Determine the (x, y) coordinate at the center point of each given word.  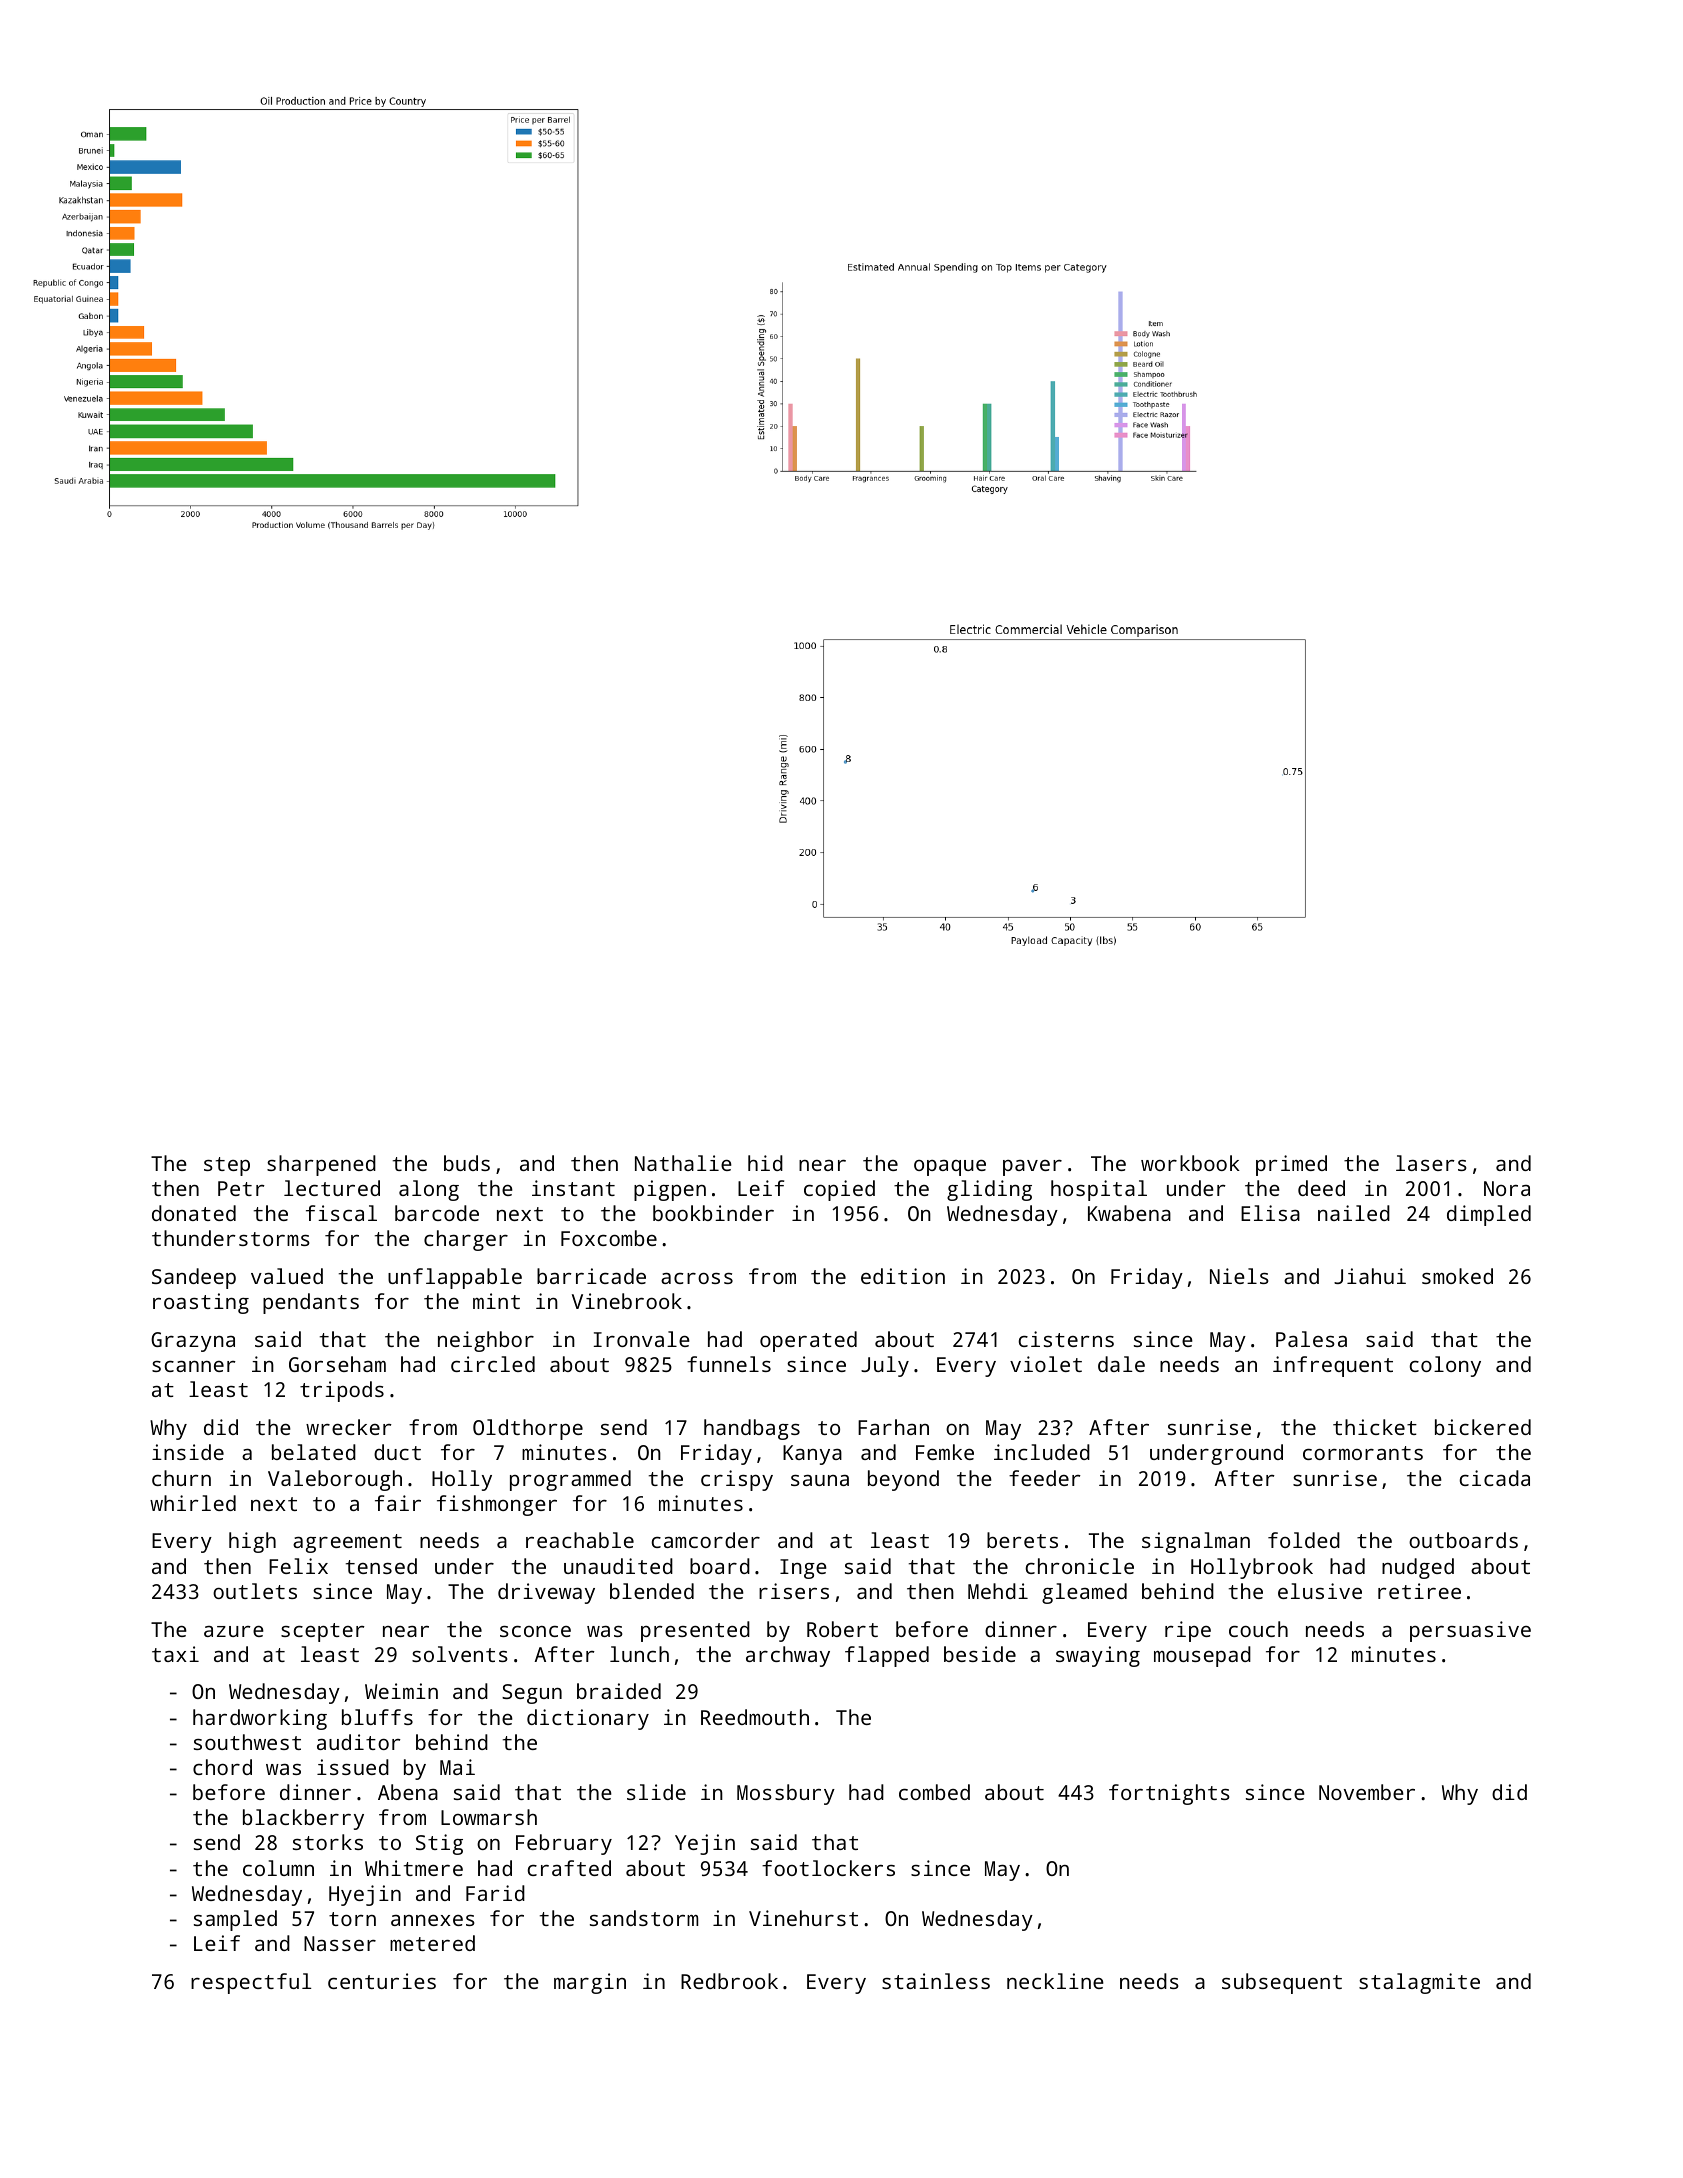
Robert (842, 1629)
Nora (1507, 1188)
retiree (1419, 1591)
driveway (546, 1593)
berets (1022, 1540)
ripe (1188, 1631)
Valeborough (335, 1480)
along (429, 1190)
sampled (235, 1920)
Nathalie (683, 1163)
